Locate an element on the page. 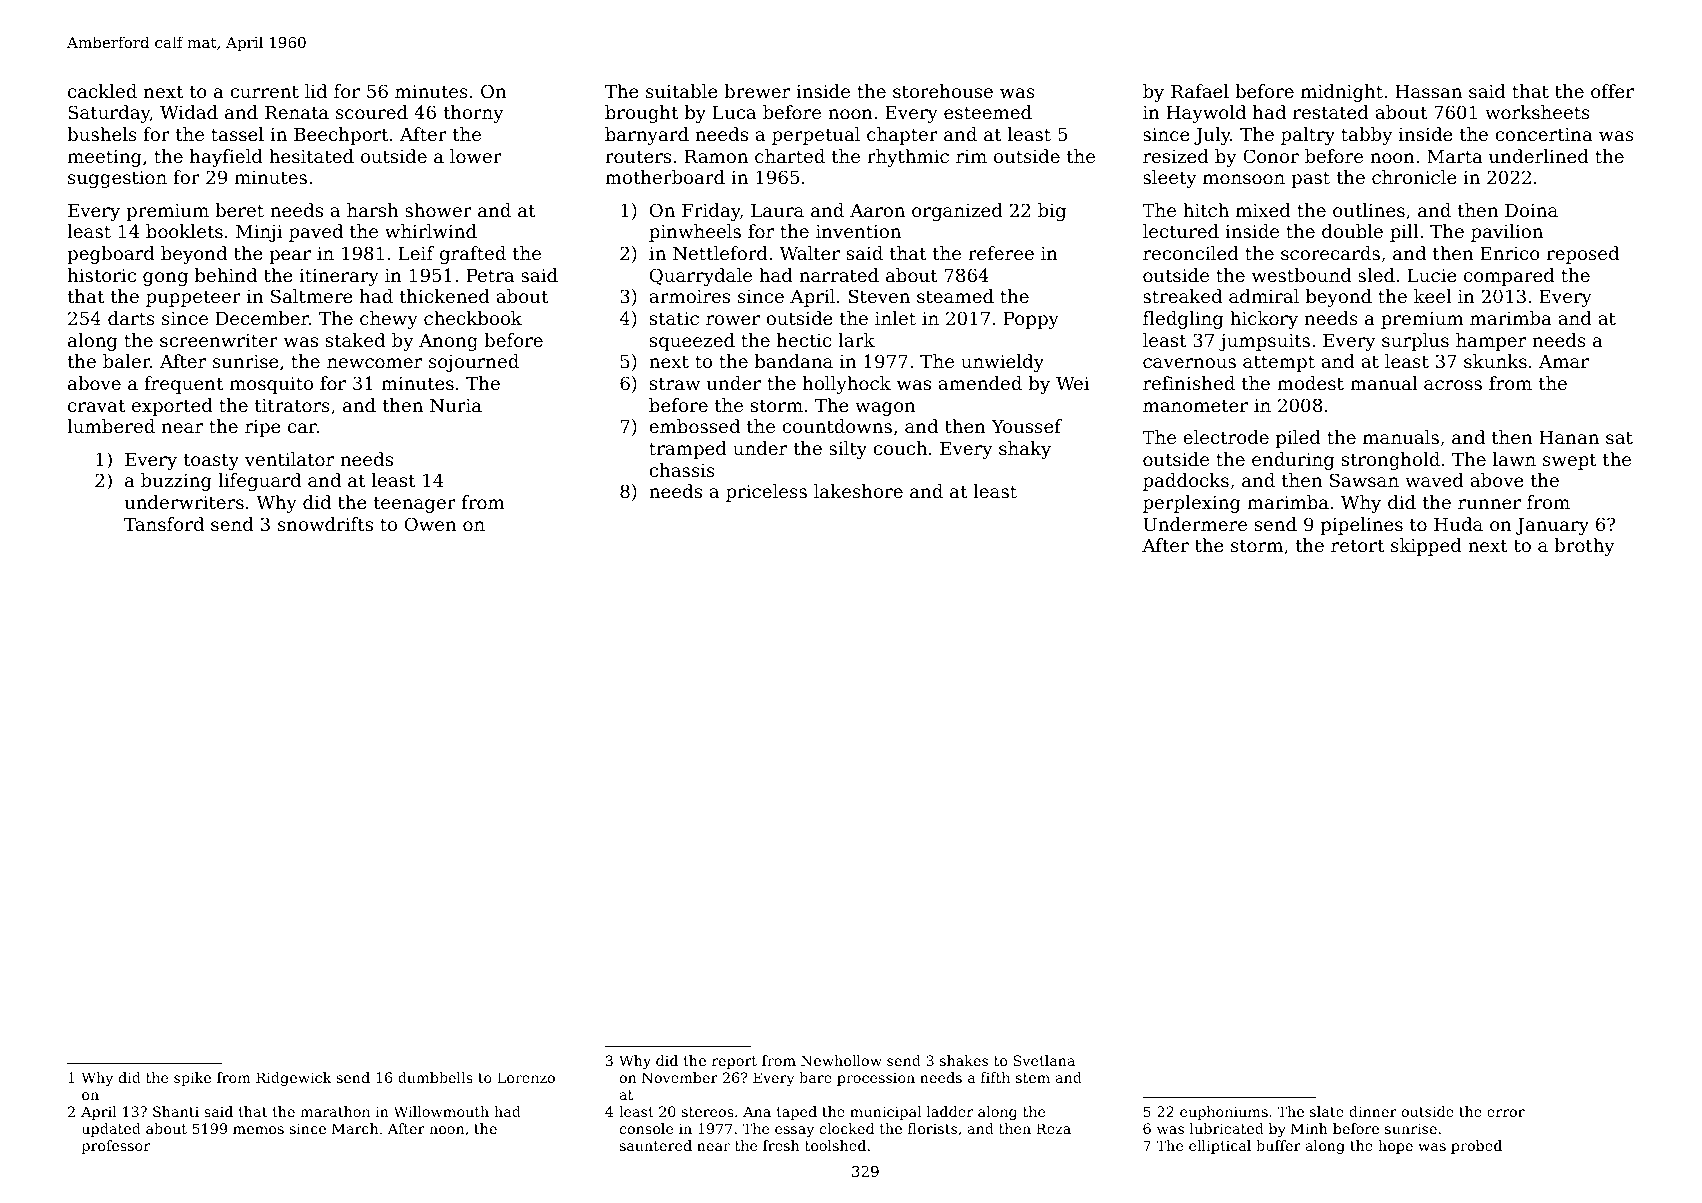  lid is located at coordinates (316, 91).
